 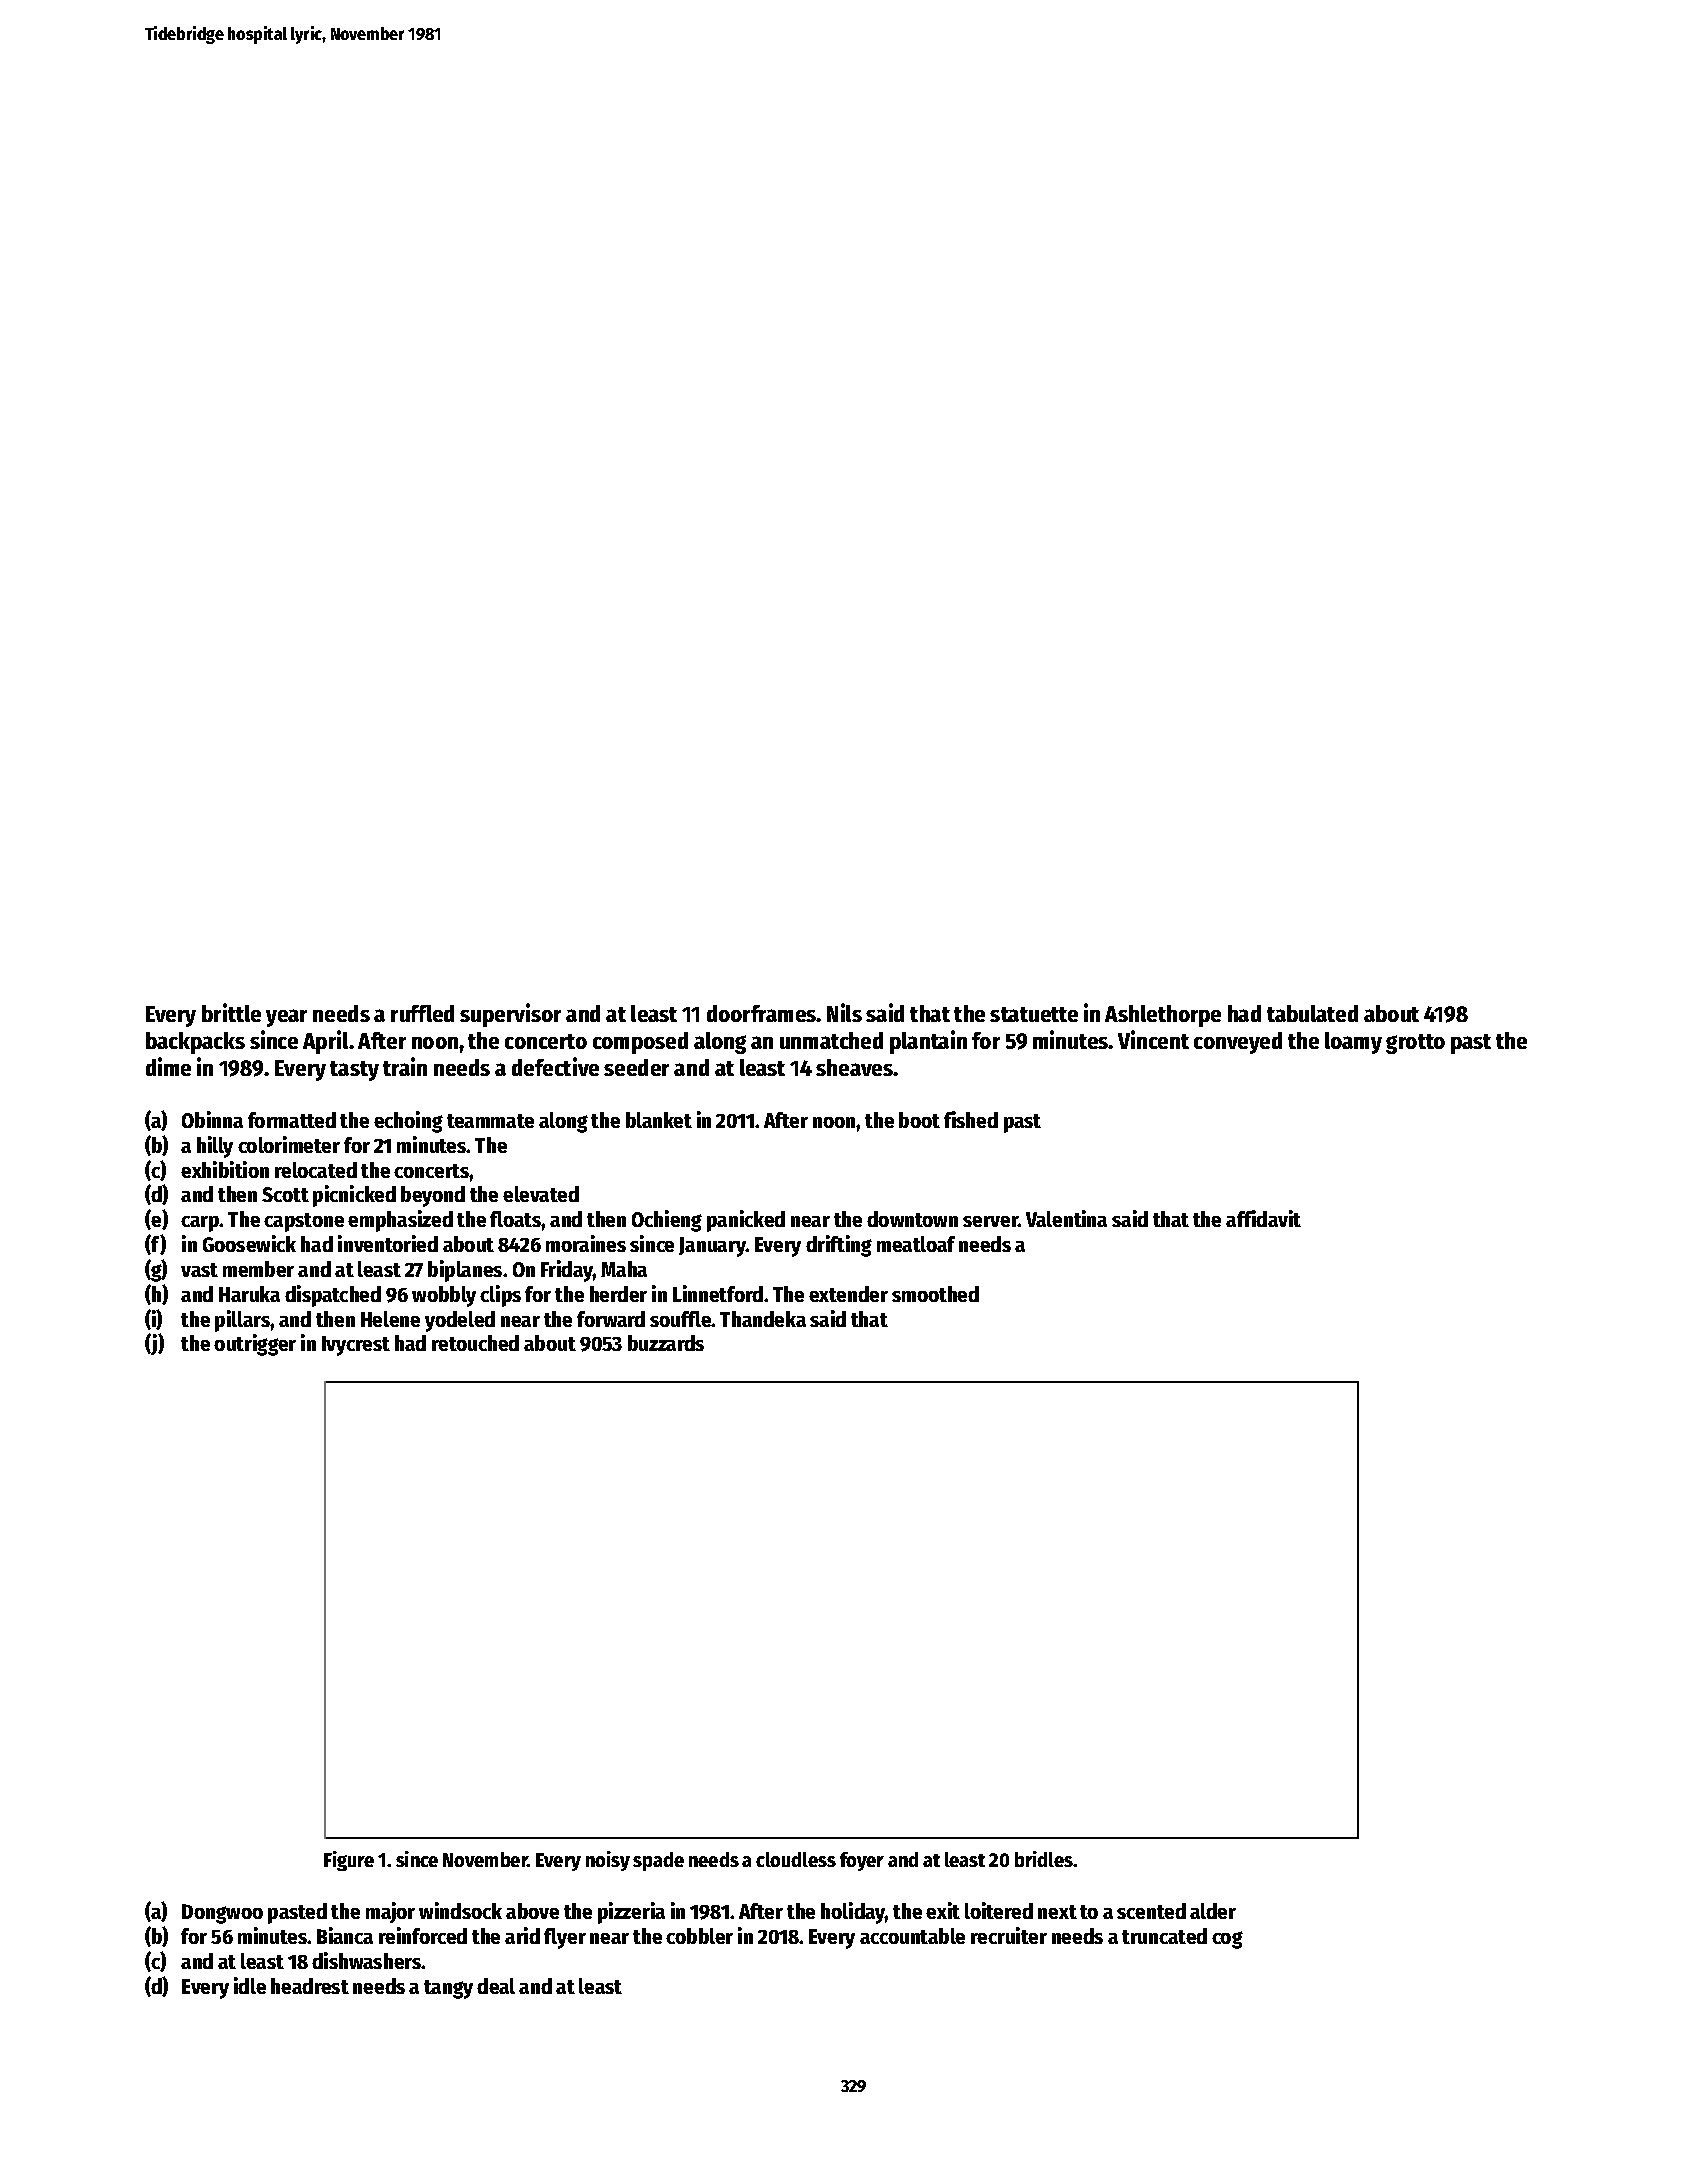 I want to click on tangy, so click(x=448, y=1989).
